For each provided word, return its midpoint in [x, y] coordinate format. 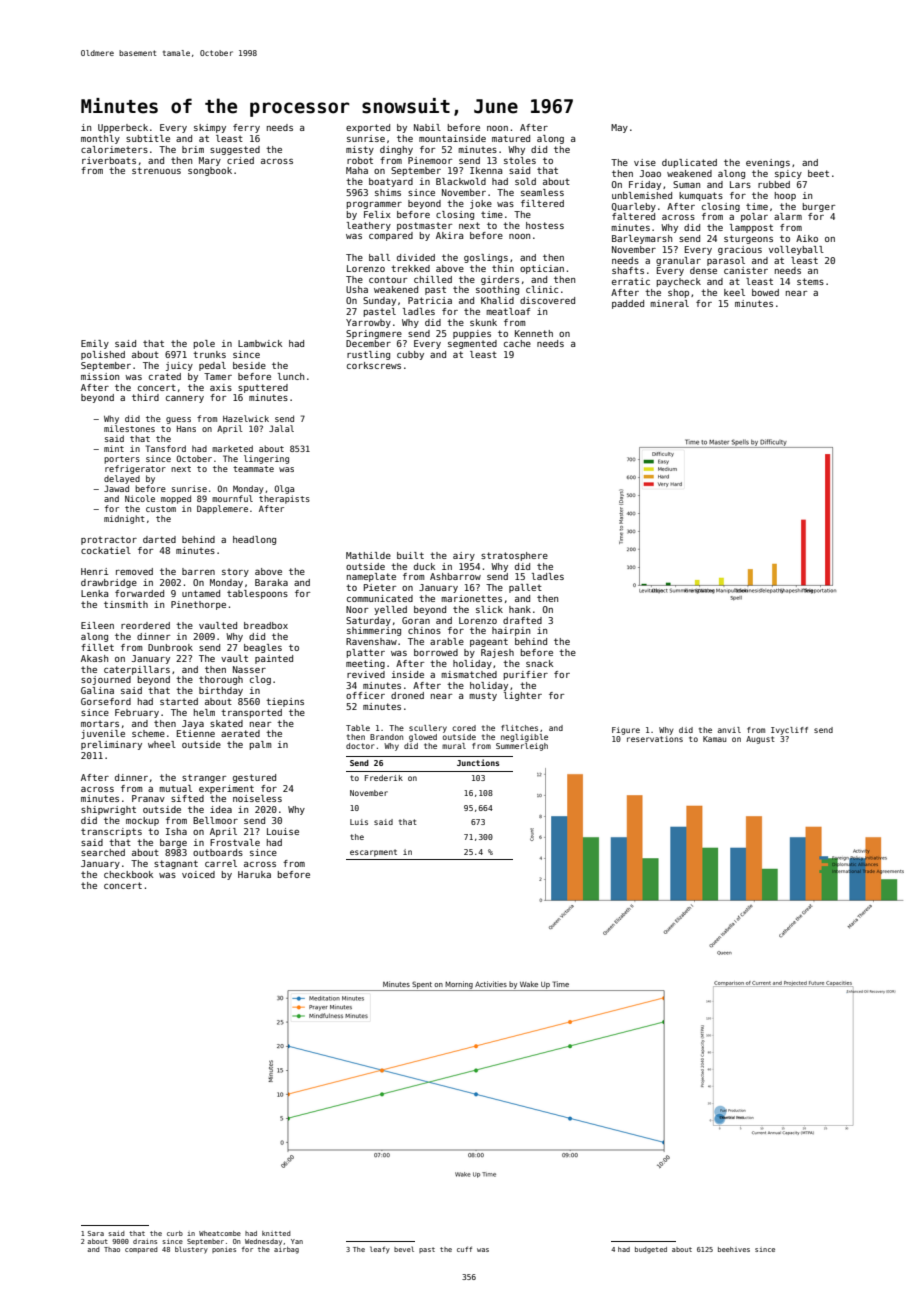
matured [511, 138]
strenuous [156, 170]
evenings [768, 163]
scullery [428, 729]
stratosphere [514, 556]
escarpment [373, 853]
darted [159, 539]
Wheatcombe [220, 1233]
